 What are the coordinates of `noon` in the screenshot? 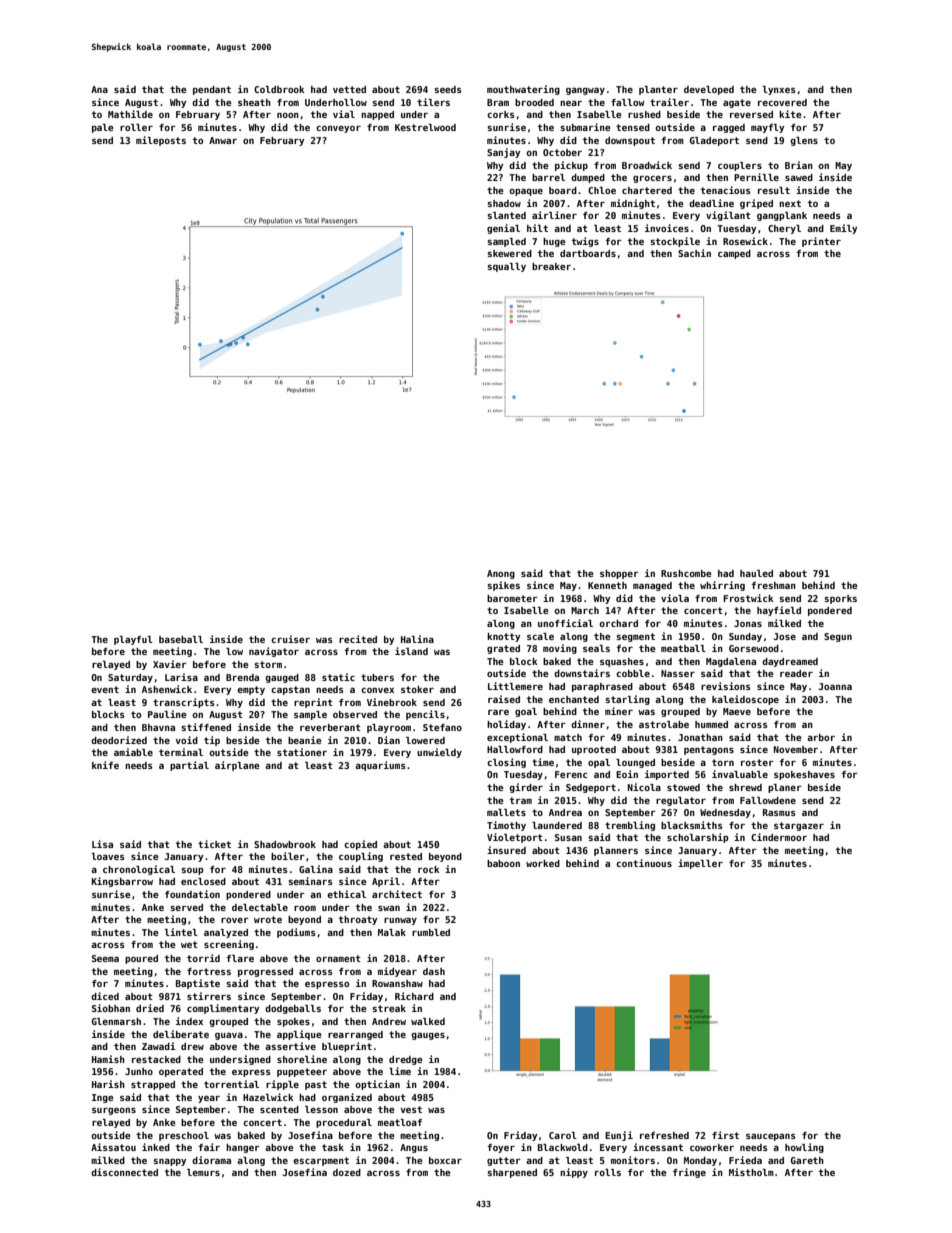 It's located at (288, 115).
